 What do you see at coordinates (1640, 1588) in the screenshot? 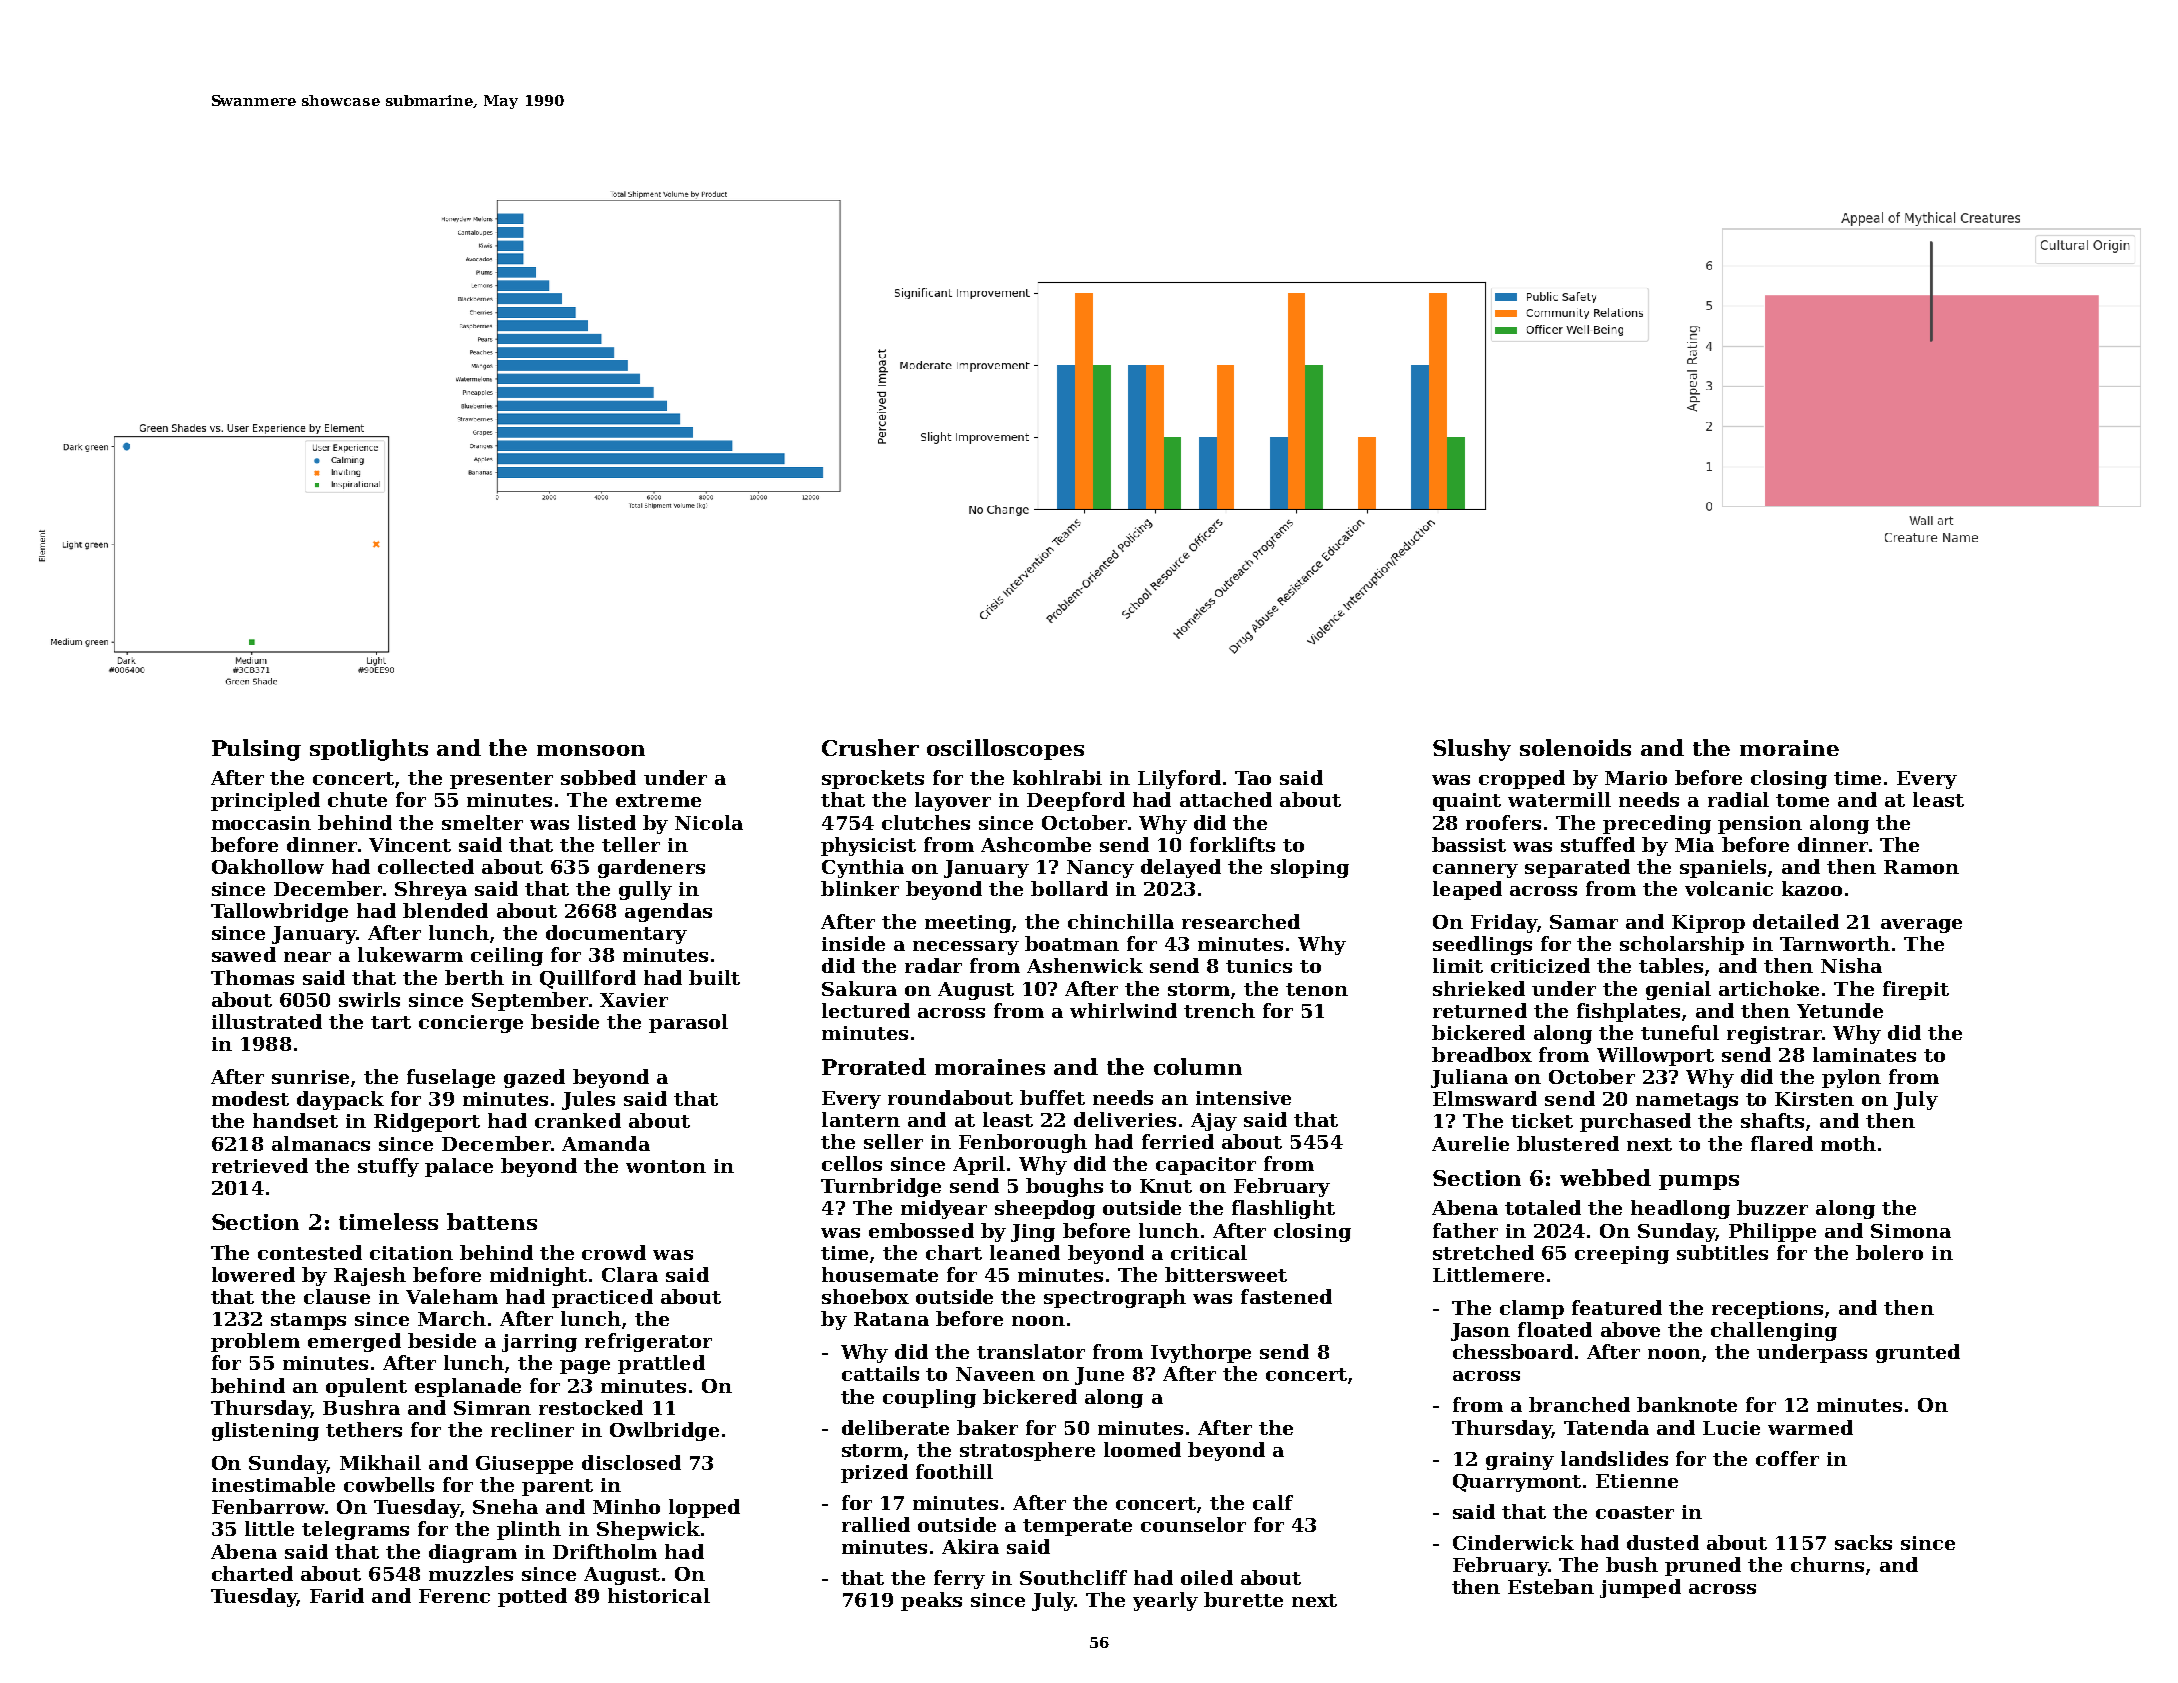
I see `jumped` at bounding box center [1640, 1588].
